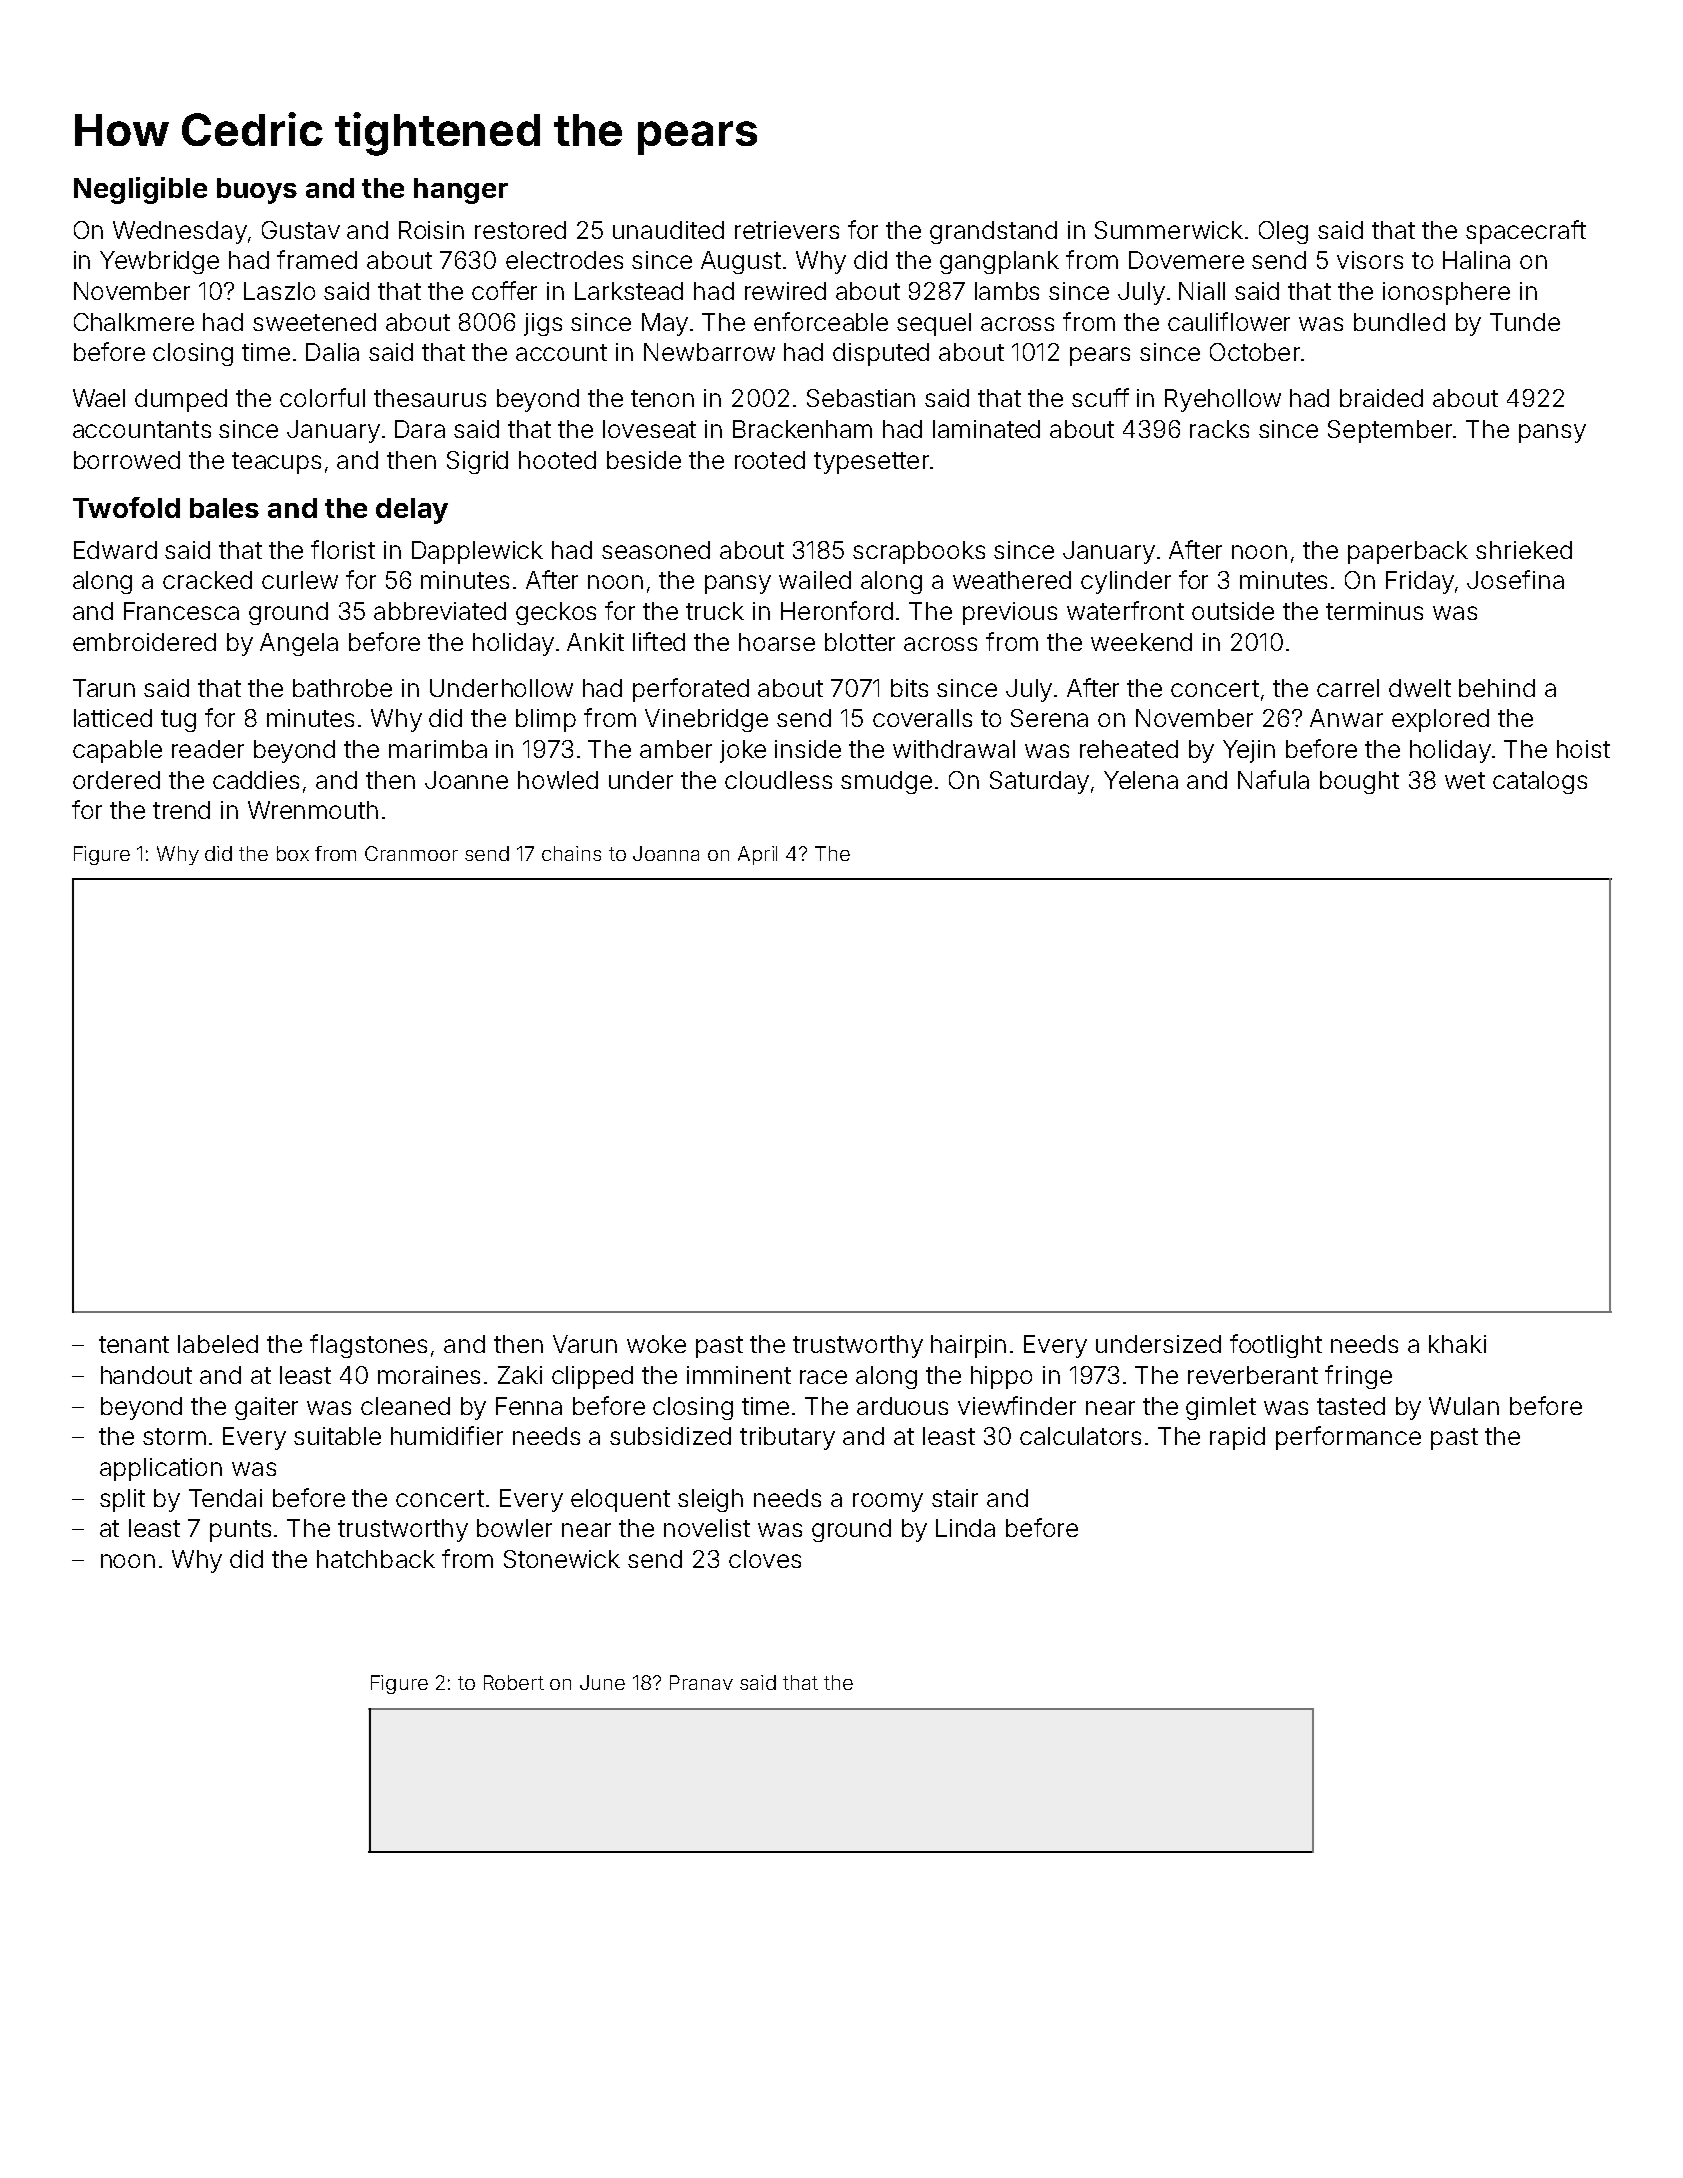 This screenshot has height=2178, width=1683. I want to click on Roisin, so click(431, 230).
